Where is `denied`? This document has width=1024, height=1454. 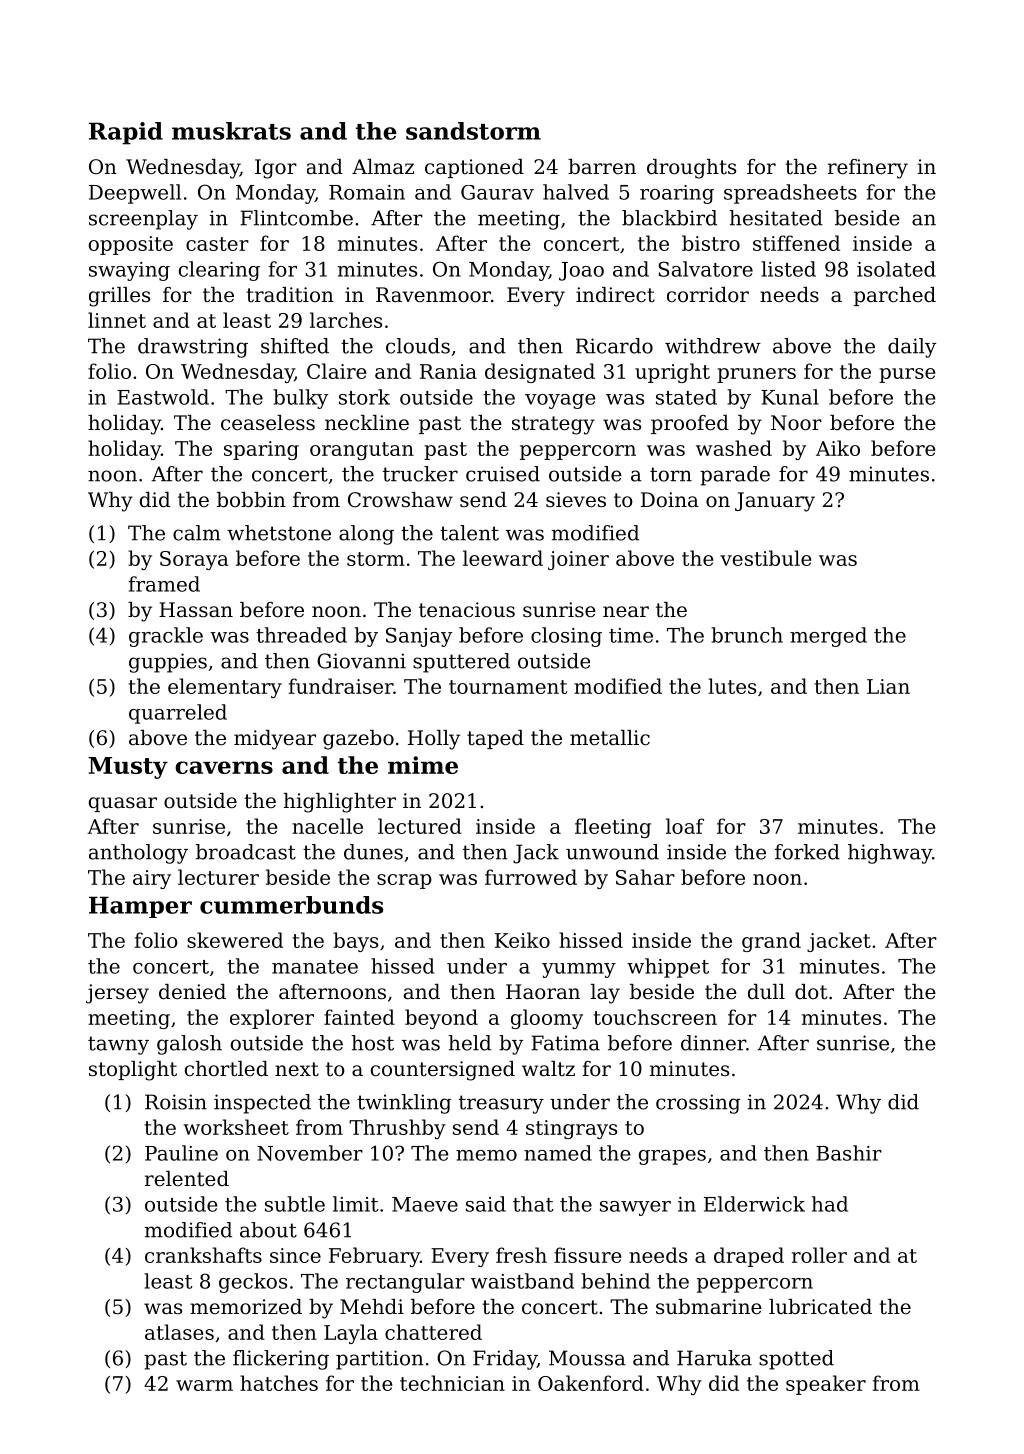 denied is located at coordinates (192, 992).
